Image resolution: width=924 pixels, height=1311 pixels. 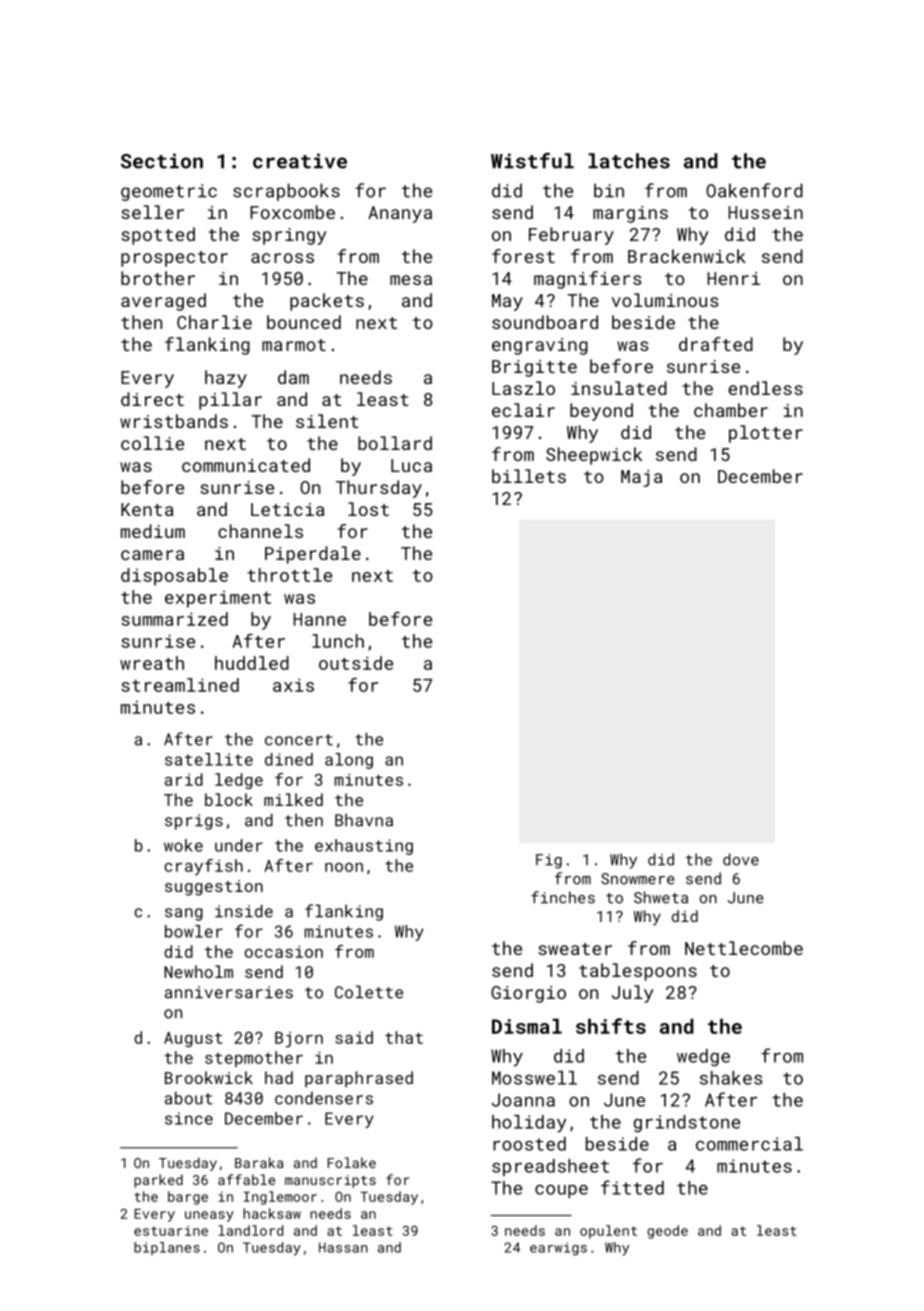 I want to click on biplanes, so click(x=167, y=1248).
